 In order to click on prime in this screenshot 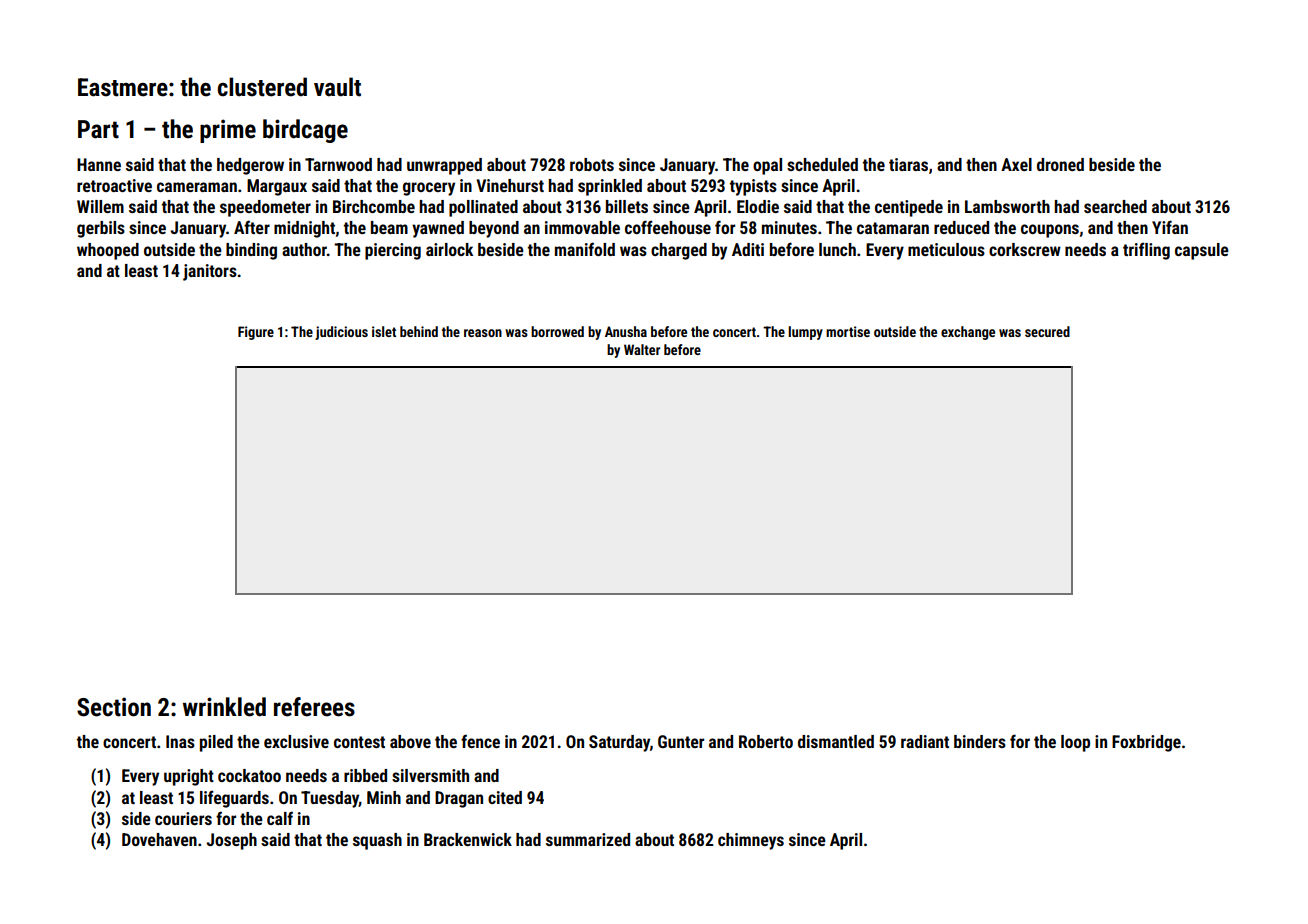, I will do `click(228, 131)`.
